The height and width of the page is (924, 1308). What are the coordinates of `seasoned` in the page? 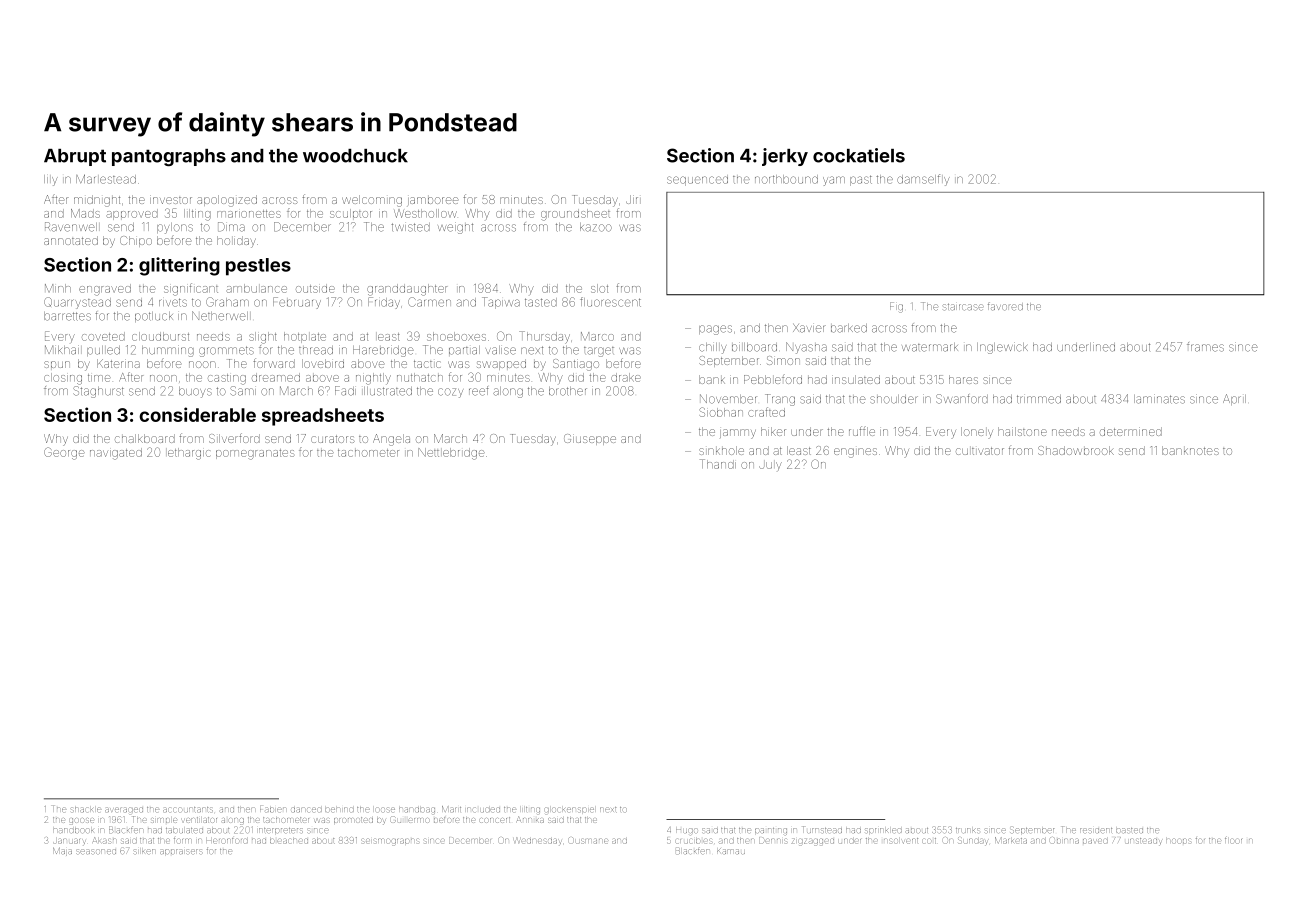 It's located at (96, 851).
